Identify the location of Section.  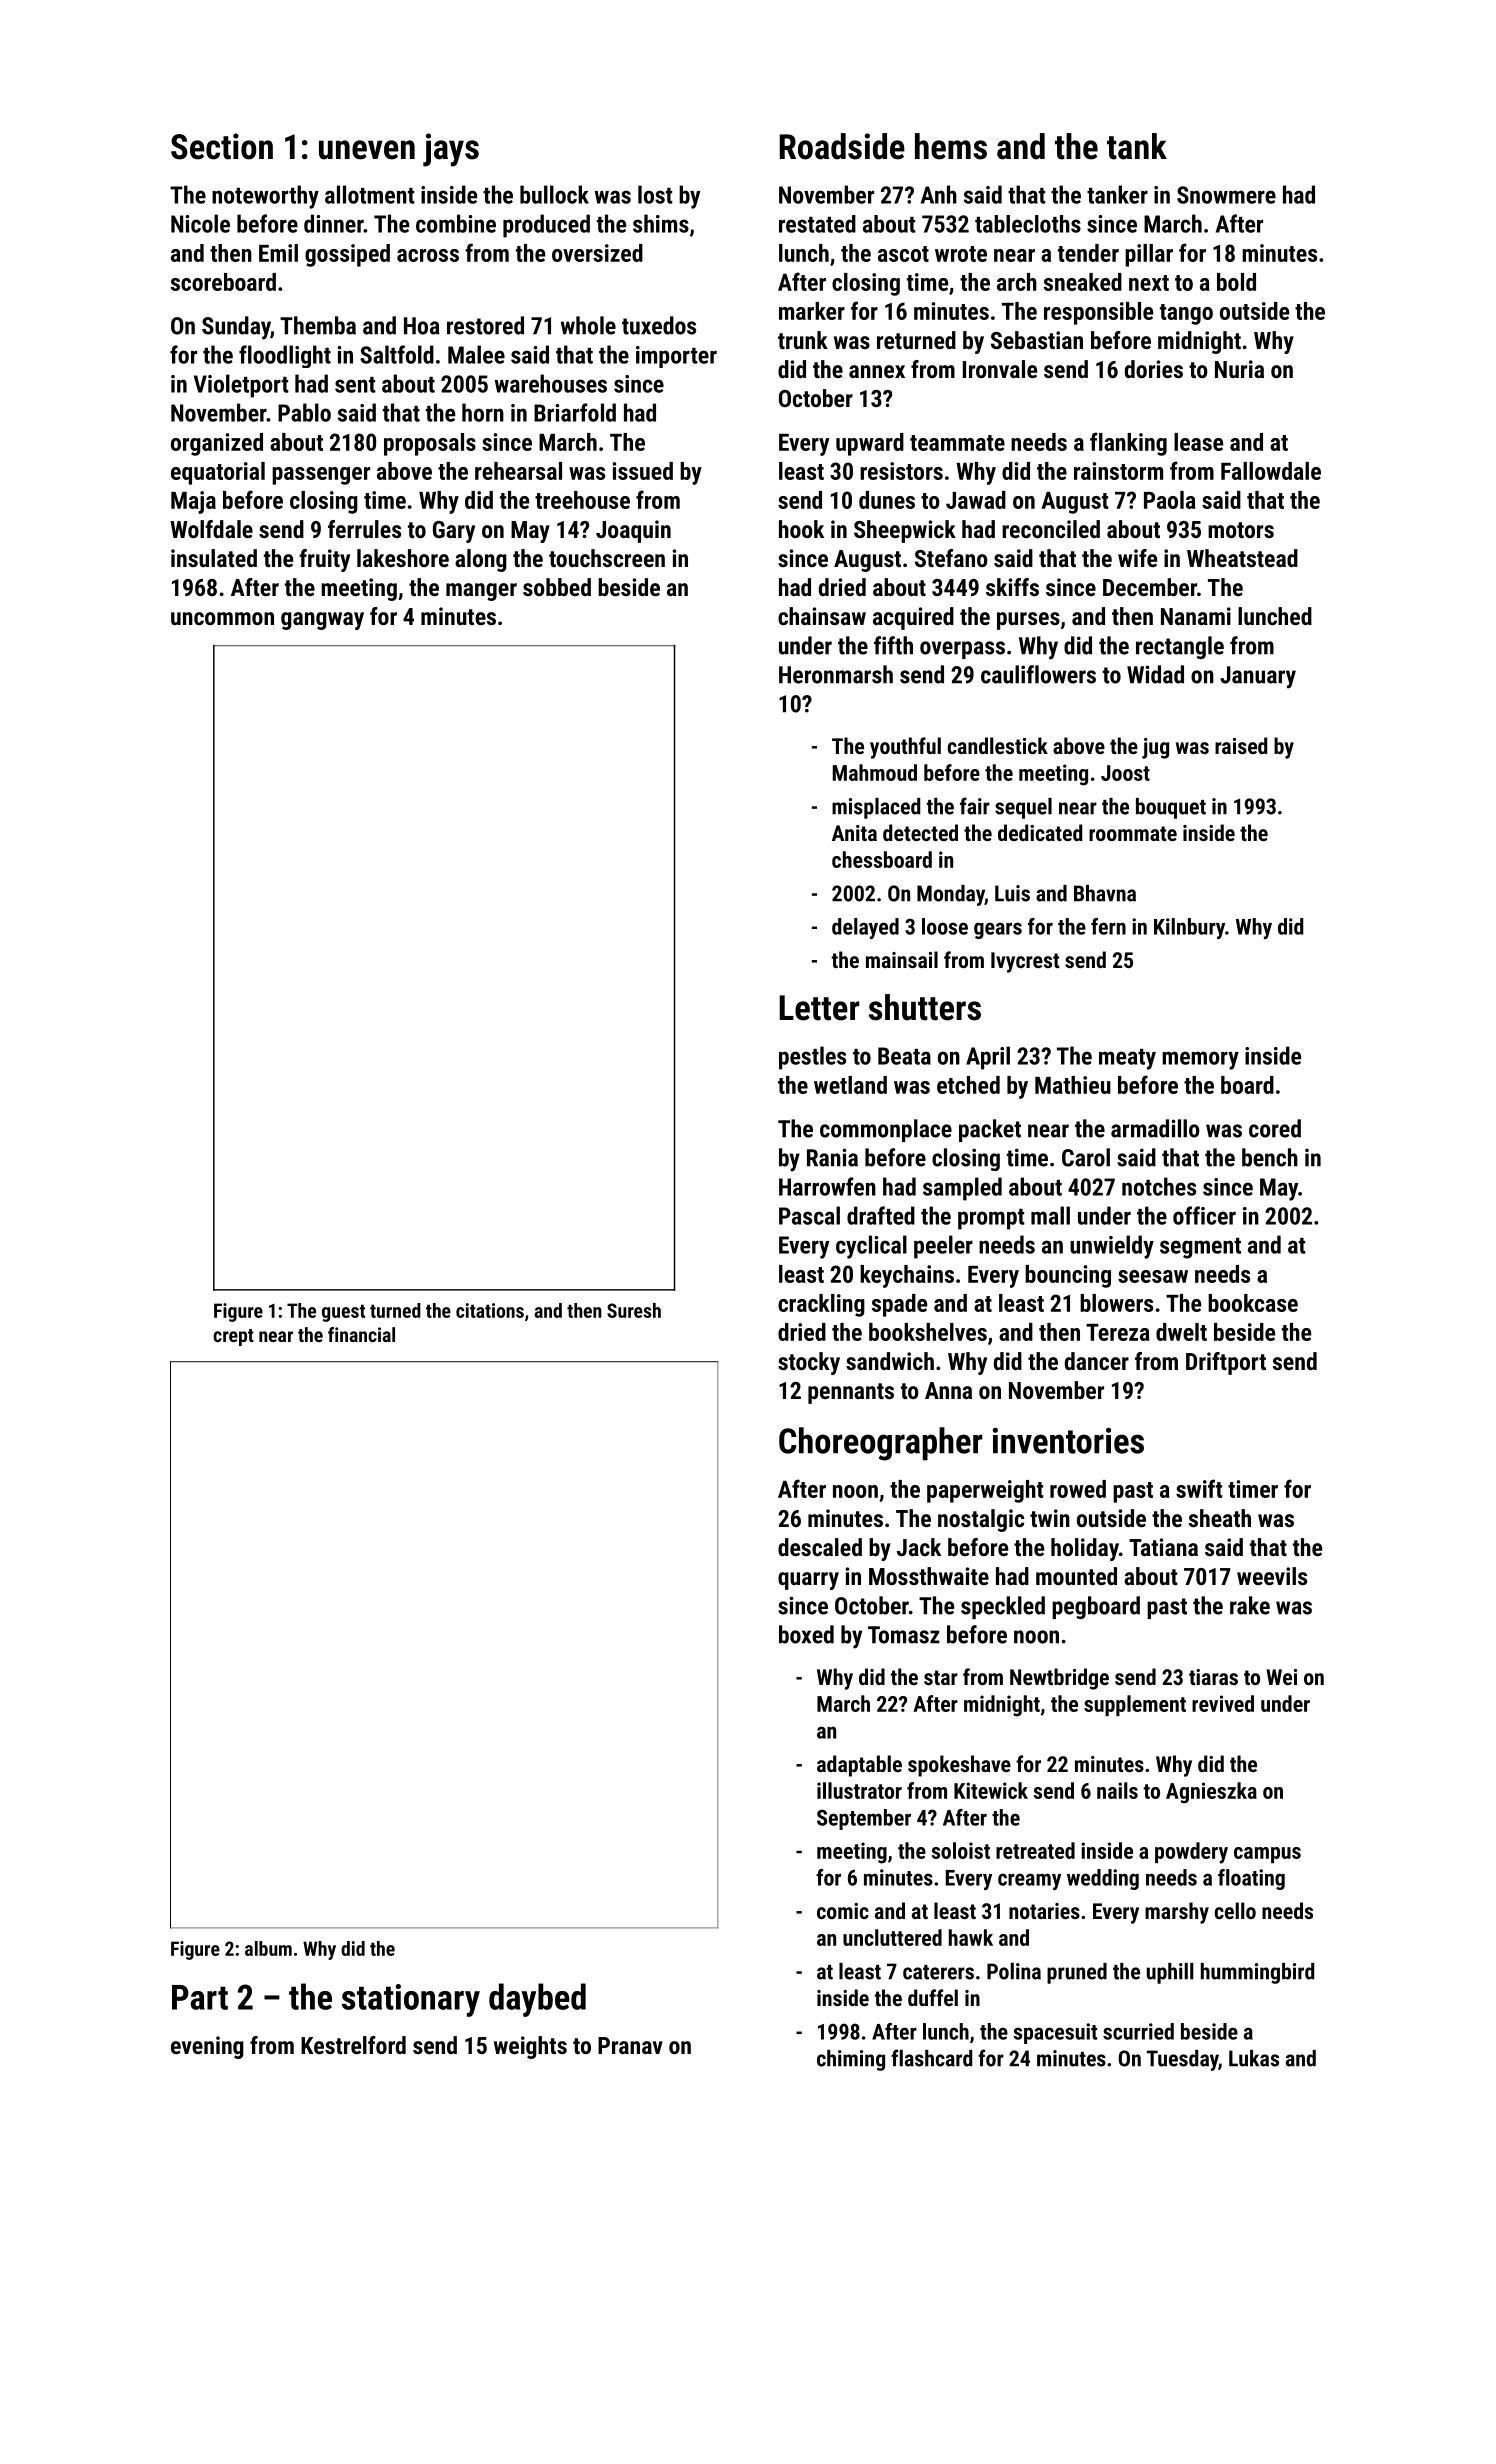
(222, 146).
